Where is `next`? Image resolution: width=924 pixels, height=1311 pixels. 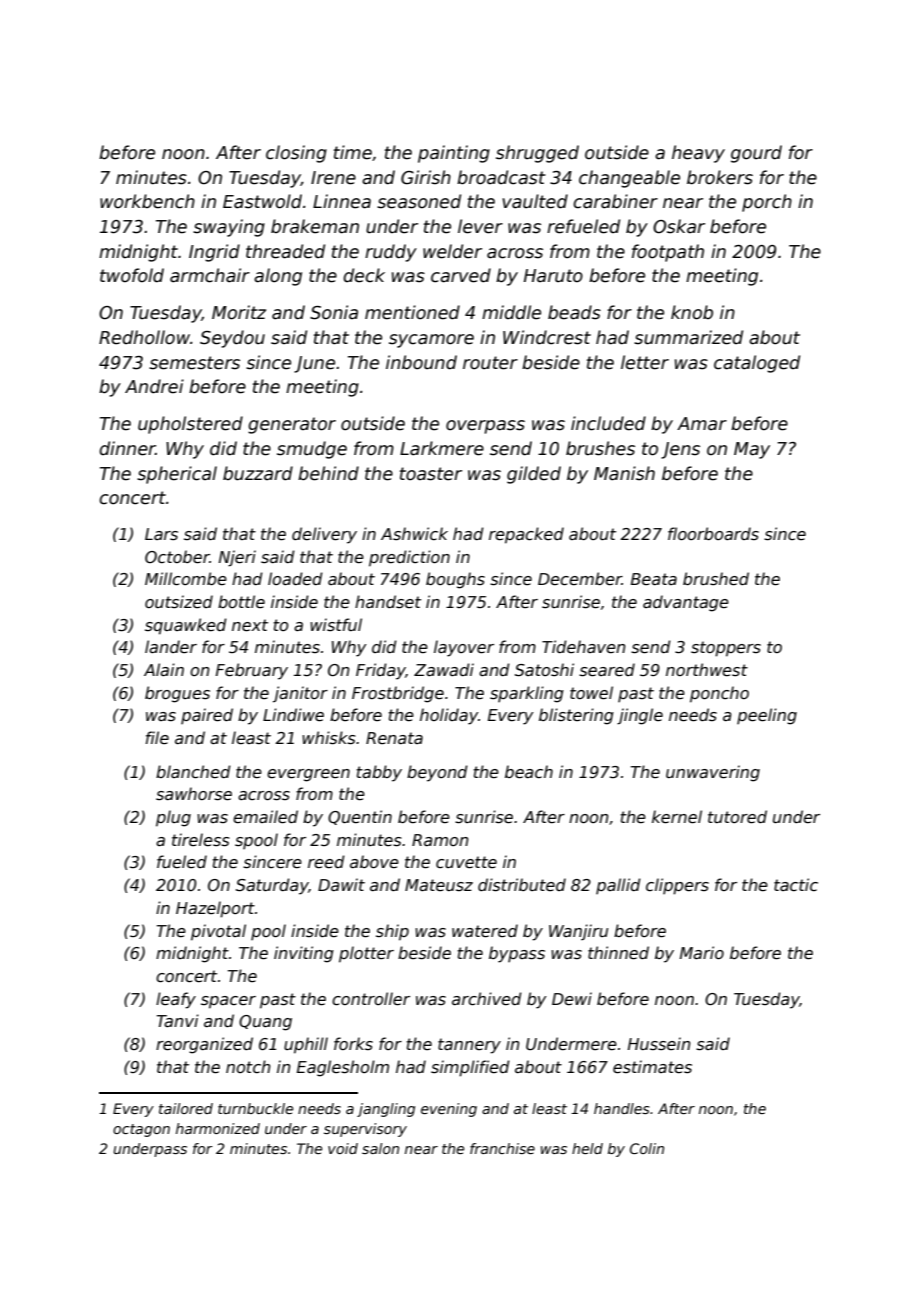
next is located at coordinates (250, 625).
